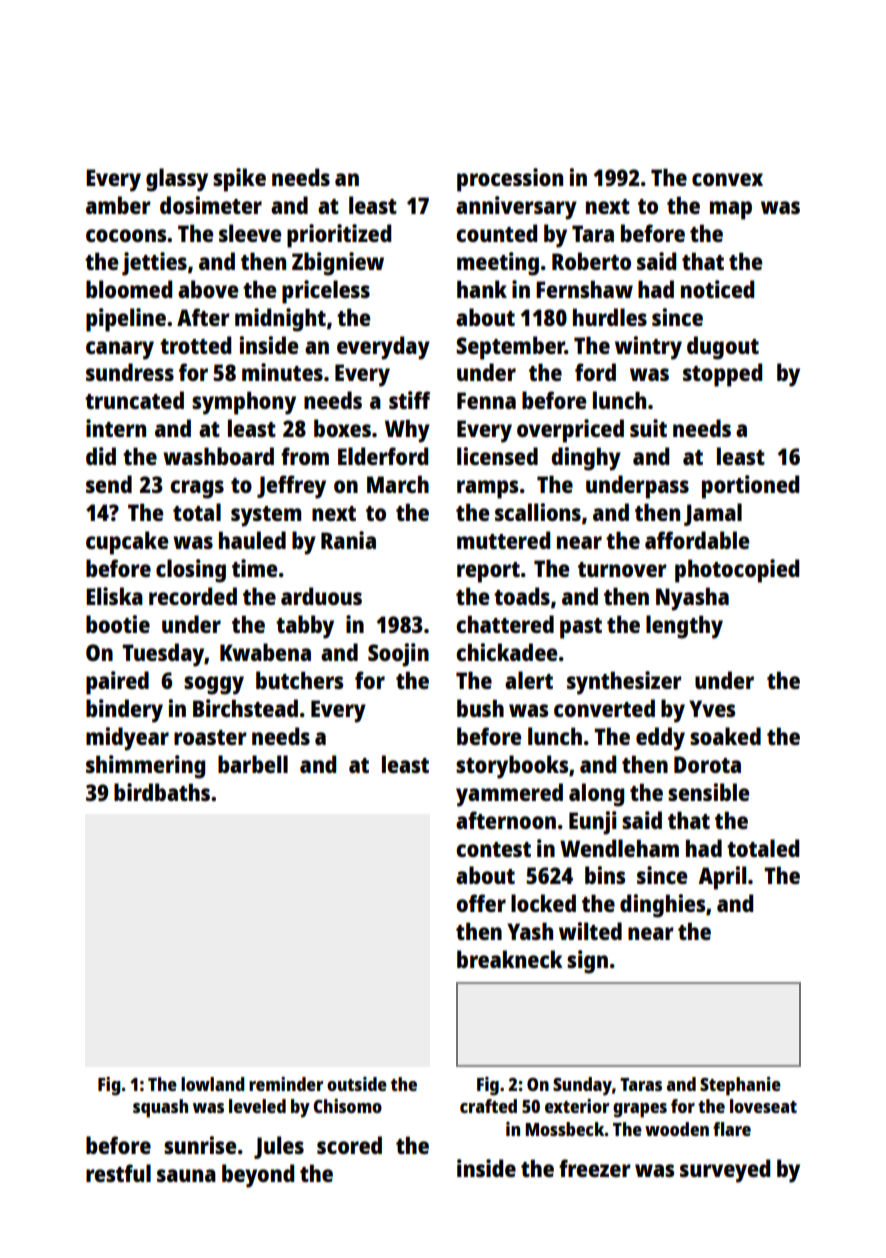 This image has width=886, height=1258. I want to click on closing, so click(191, 571).
